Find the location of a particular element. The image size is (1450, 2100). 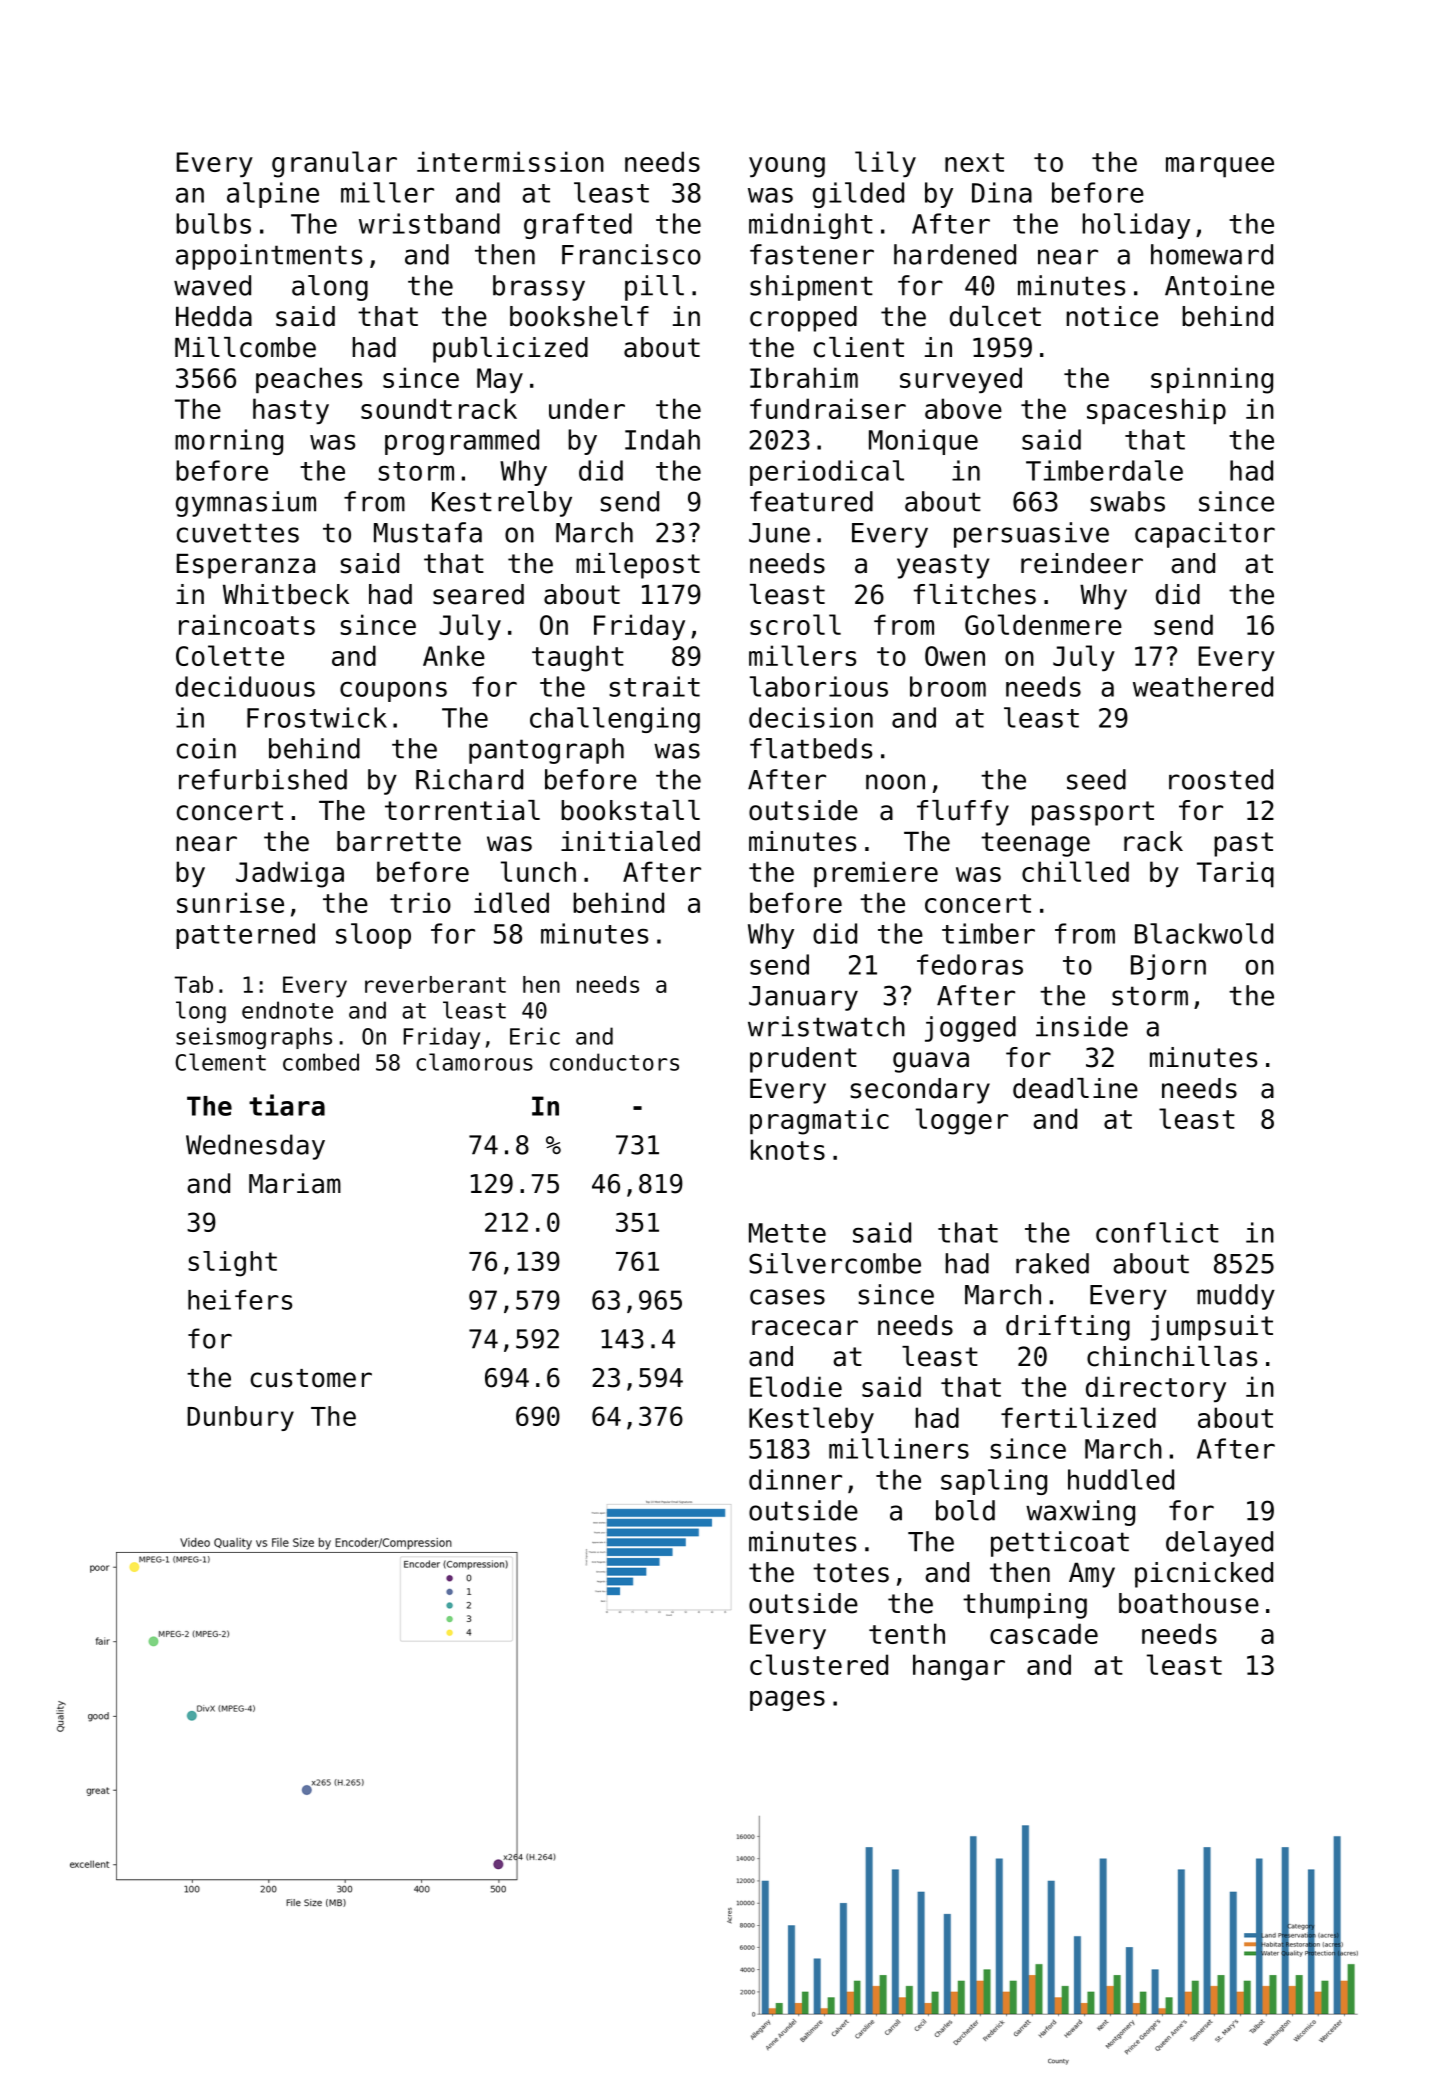

reverberant is located at coordinates (435, 984).
